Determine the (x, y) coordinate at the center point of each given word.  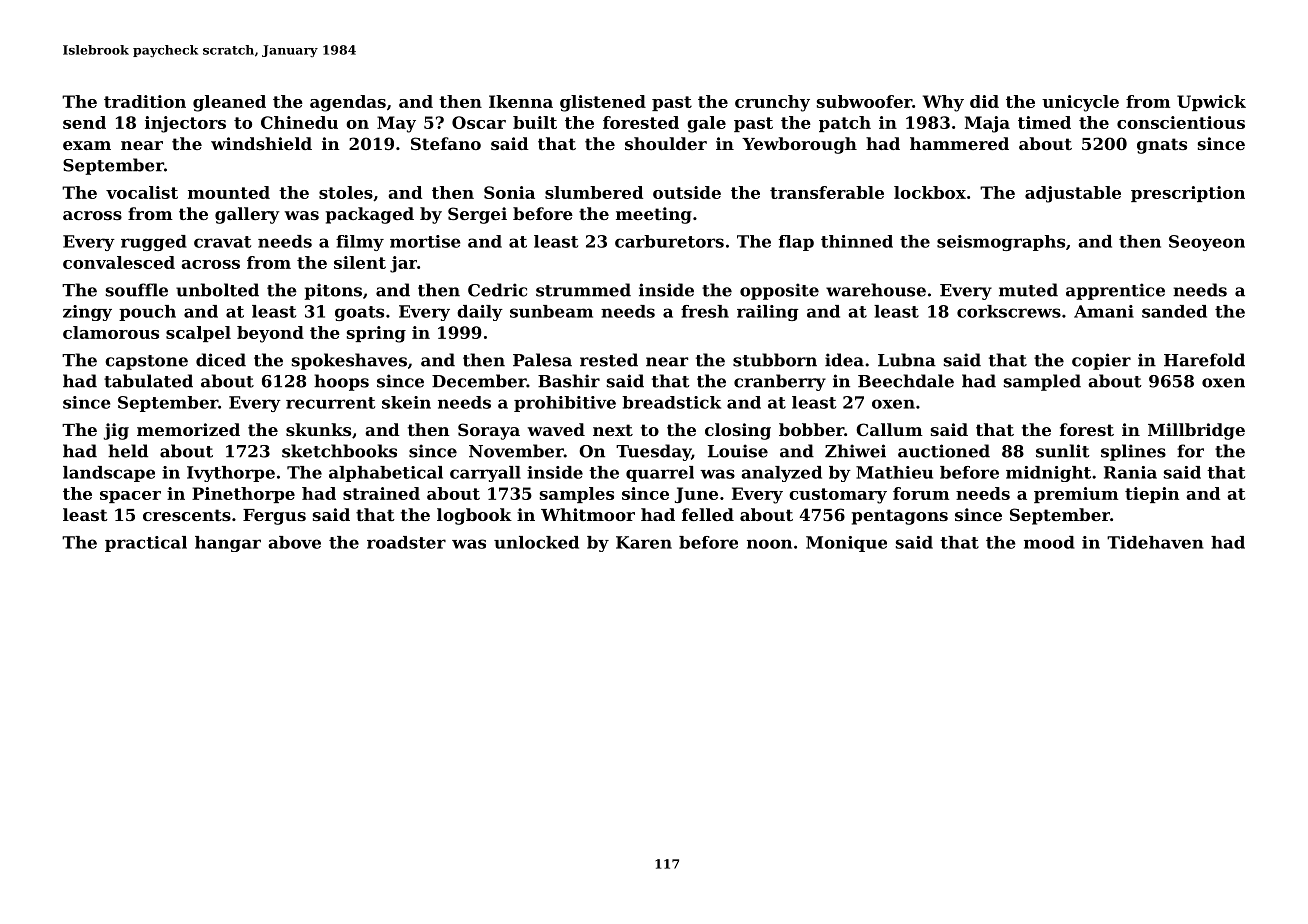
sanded (1174, 311)
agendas (348, 103)
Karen (644, 542)
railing (767, 313)
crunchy (772, 103)
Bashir (569, 381)
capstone (146, 362)
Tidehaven (1155, 542)
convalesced (119, 262)
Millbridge (1196, 431)
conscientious (1181, 122)
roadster (406, 542)
